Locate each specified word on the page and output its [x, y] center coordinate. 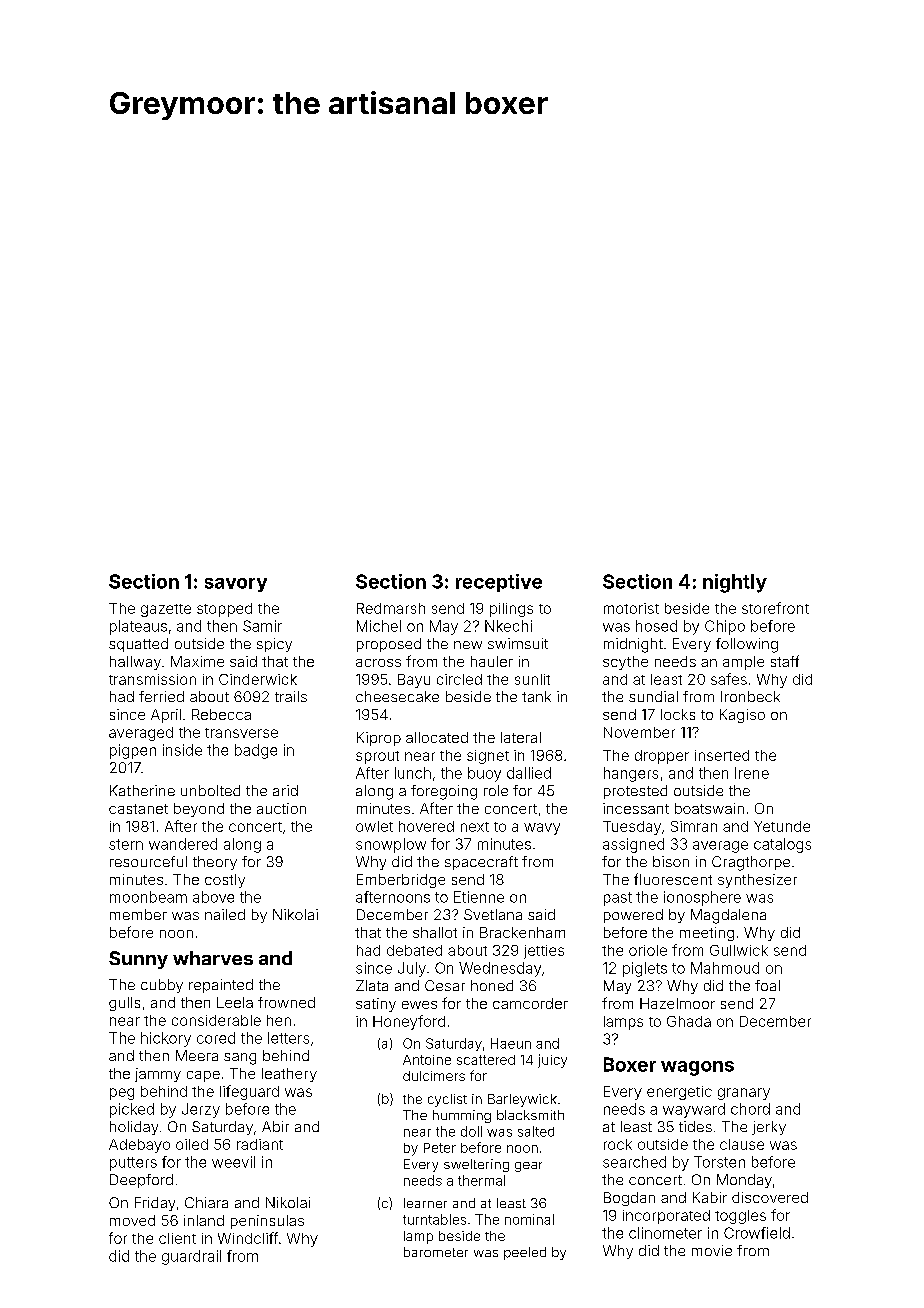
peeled [525, 1253]
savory [236, 585]
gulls [124, 1004]
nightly [735, 583]
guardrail [191, 1257]
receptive [499, 583]
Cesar [445, 985]
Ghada [689, 1021]
